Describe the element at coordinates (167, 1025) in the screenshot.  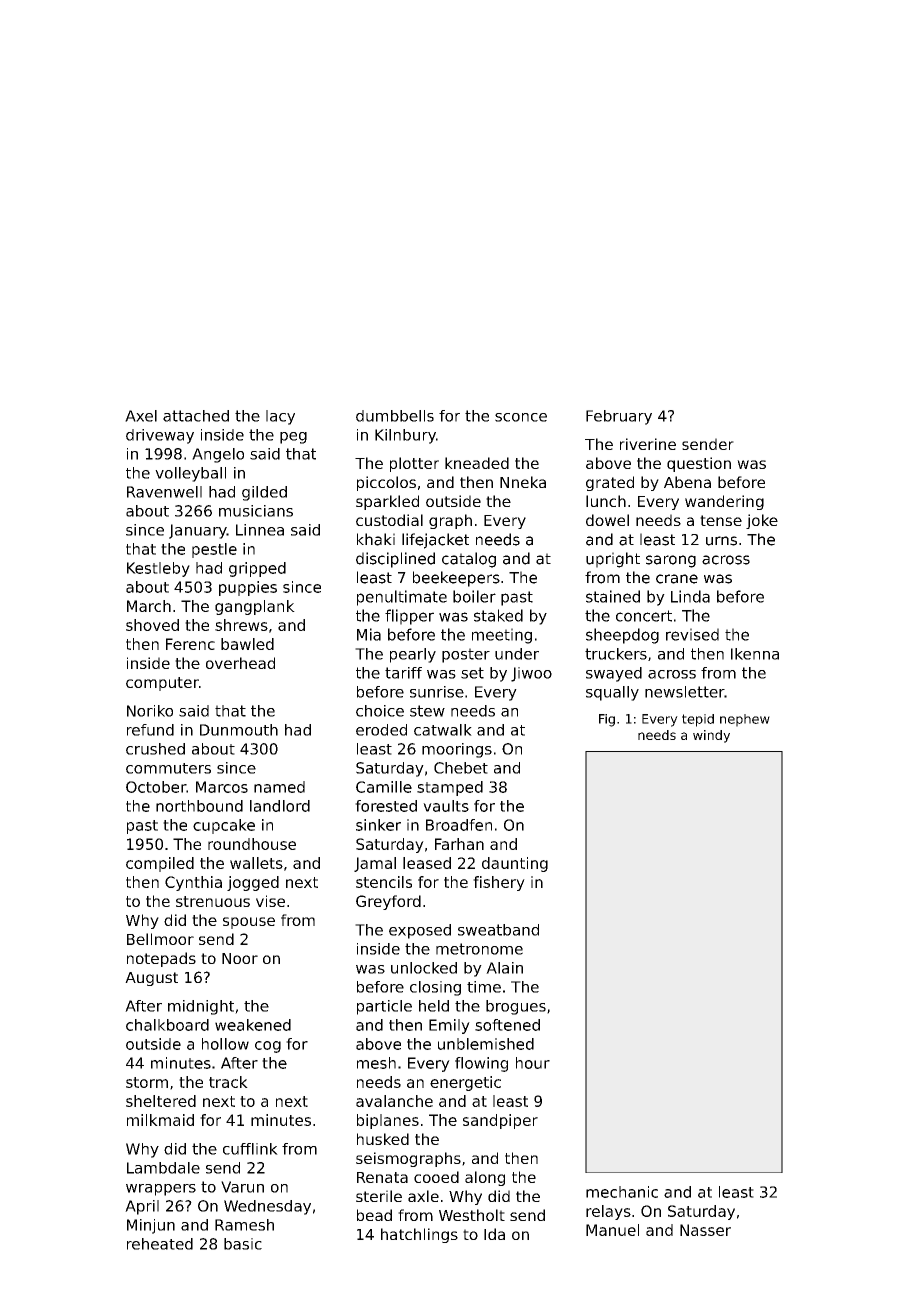
I see `chalkboard` at that location.
